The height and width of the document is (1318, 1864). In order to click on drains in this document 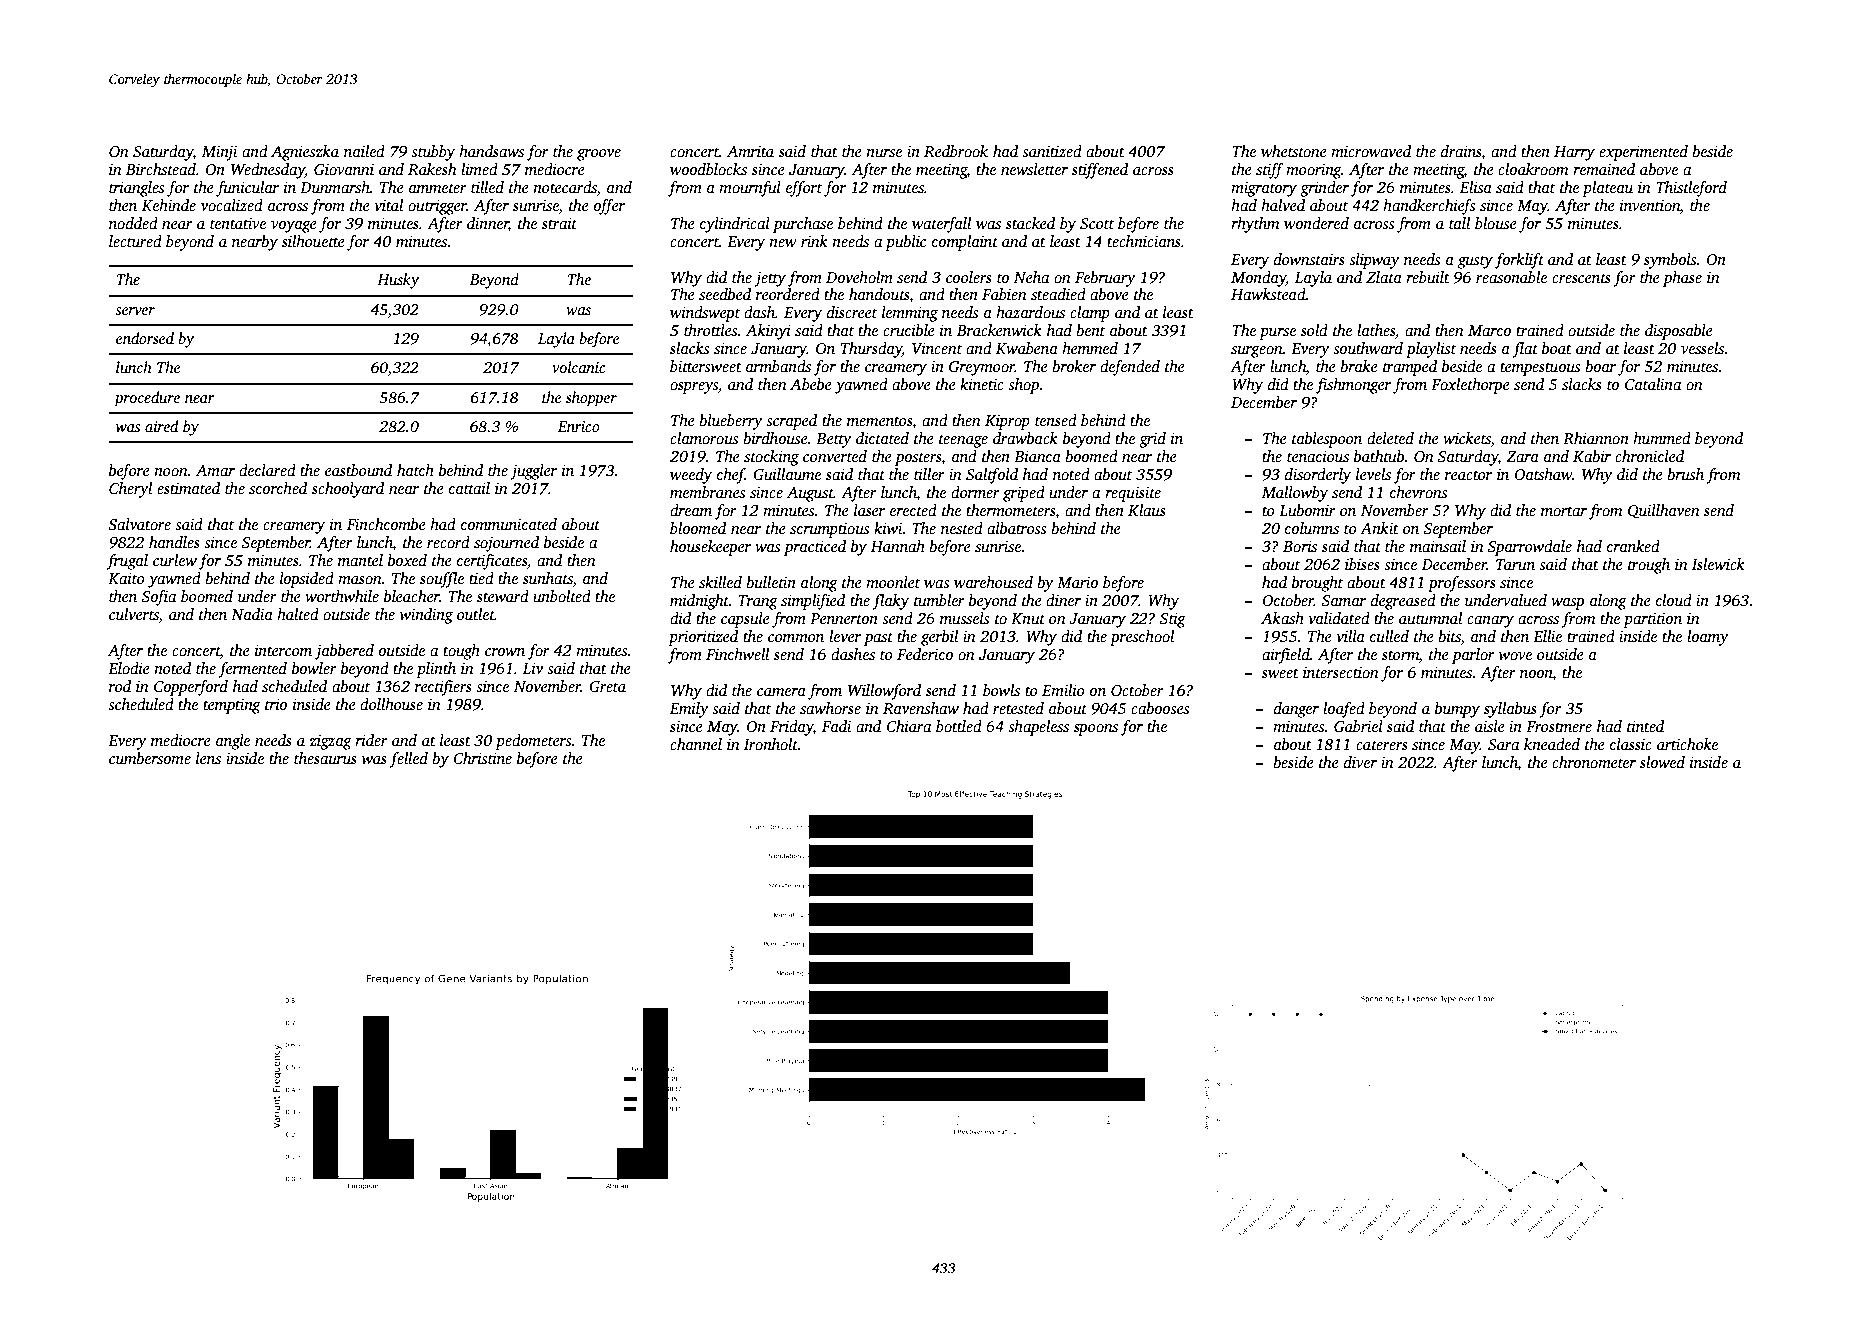, I will do `click(1461, 151)`.
